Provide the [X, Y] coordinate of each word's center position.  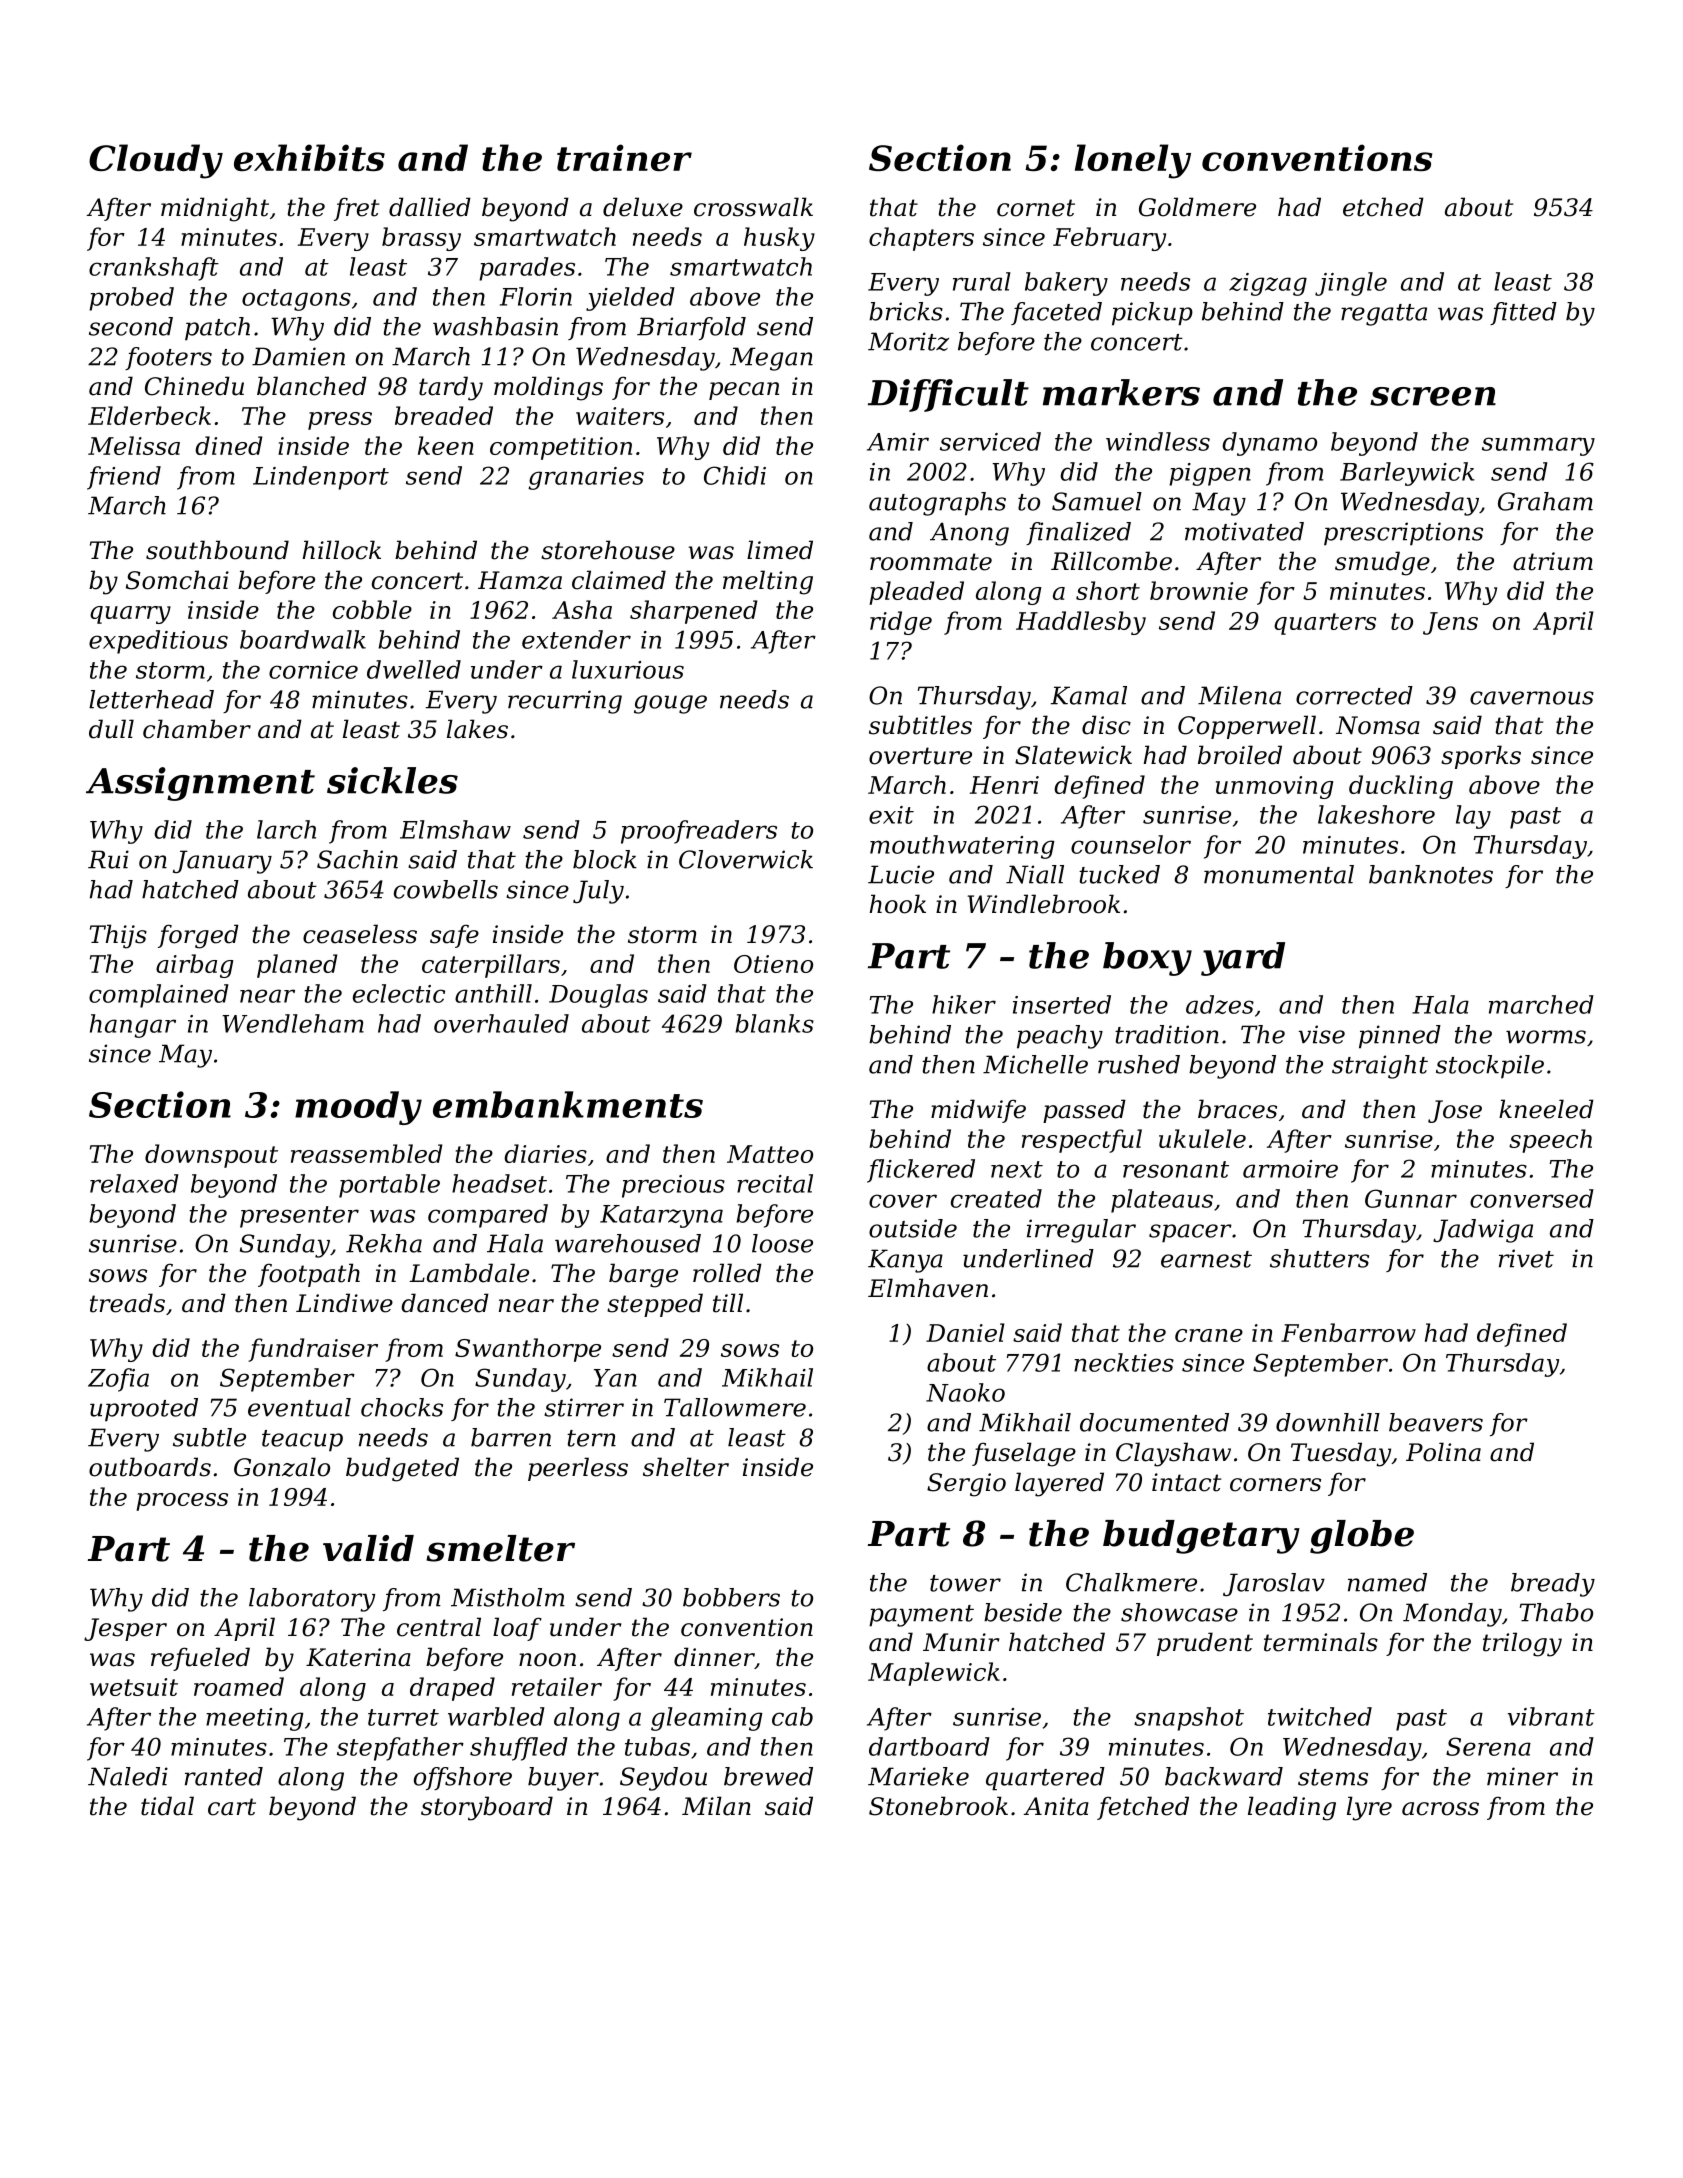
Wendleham [293, 1023]
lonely [1133, 161]
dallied [430, 207]
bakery [1066, 284]
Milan [716, 1806]
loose [782, 1243]
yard [1243, 959]
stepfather [400, 1749]
